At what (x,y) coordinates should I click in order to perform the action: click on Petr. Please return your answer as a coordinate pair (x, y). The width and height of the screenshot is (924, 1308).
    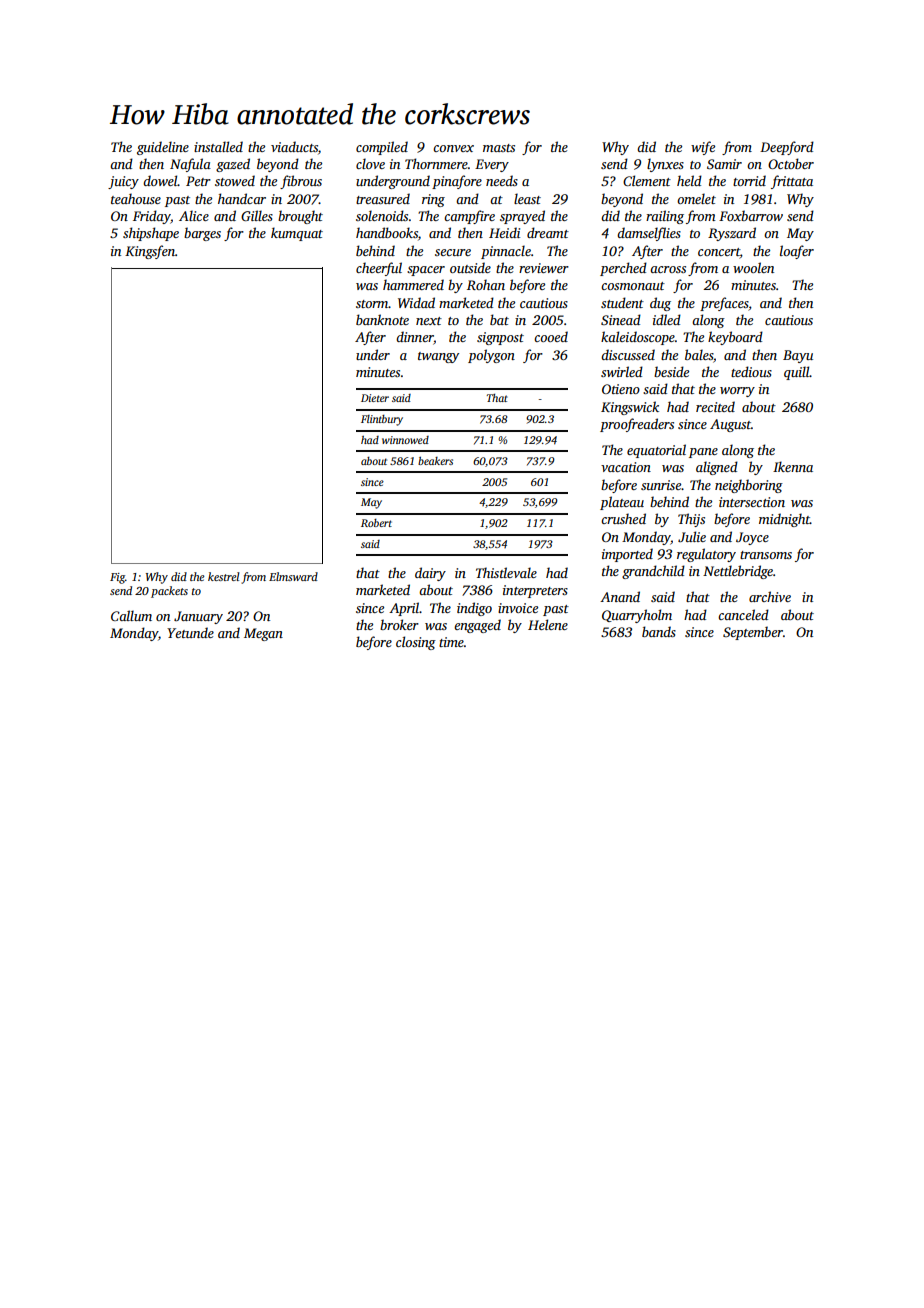
    Looking at the image, I should click on (198, 181).
